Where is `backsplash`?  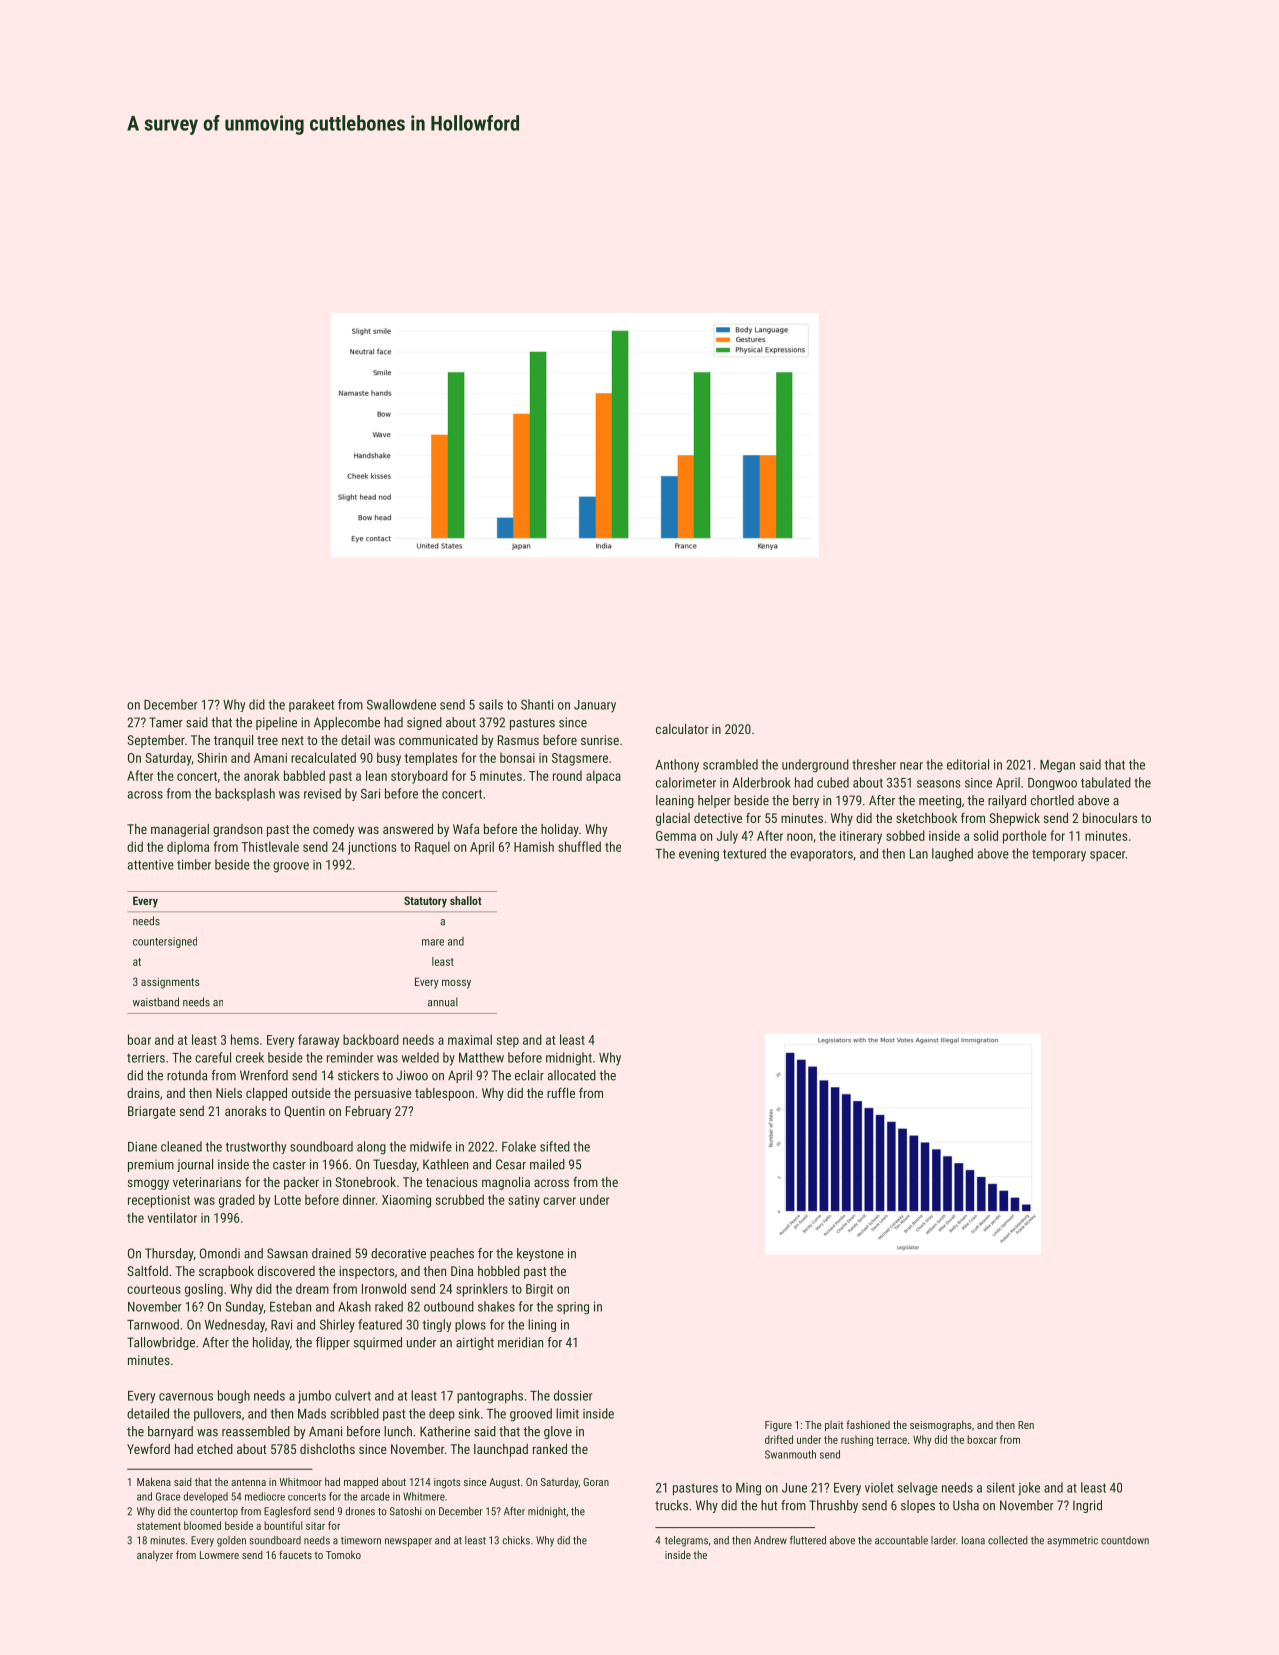 backsplash is located at coordinates (245, 794).
